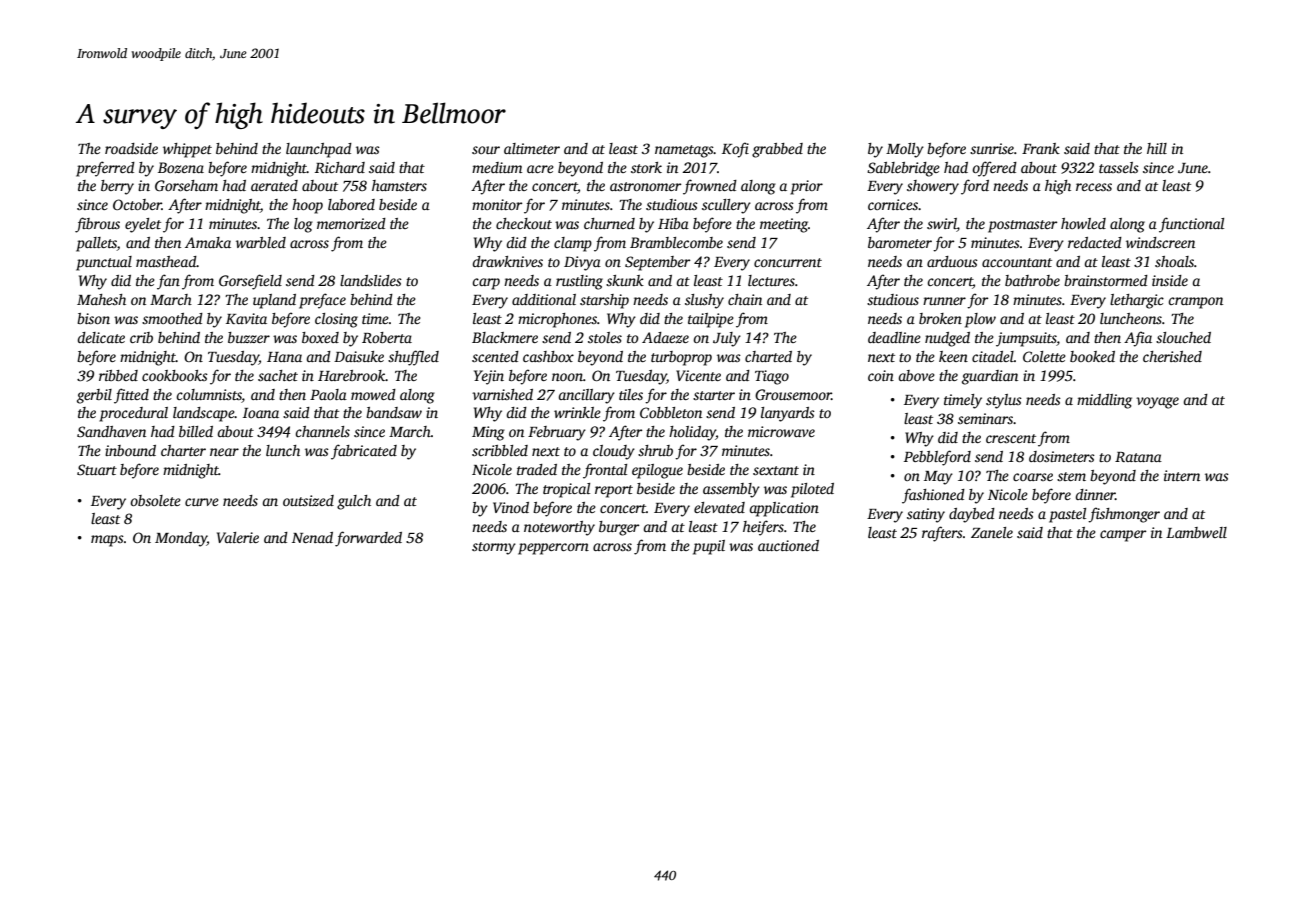  Describe the element at coordinates (155, 500) in the screenshot. I see `obsolete` at that location.
